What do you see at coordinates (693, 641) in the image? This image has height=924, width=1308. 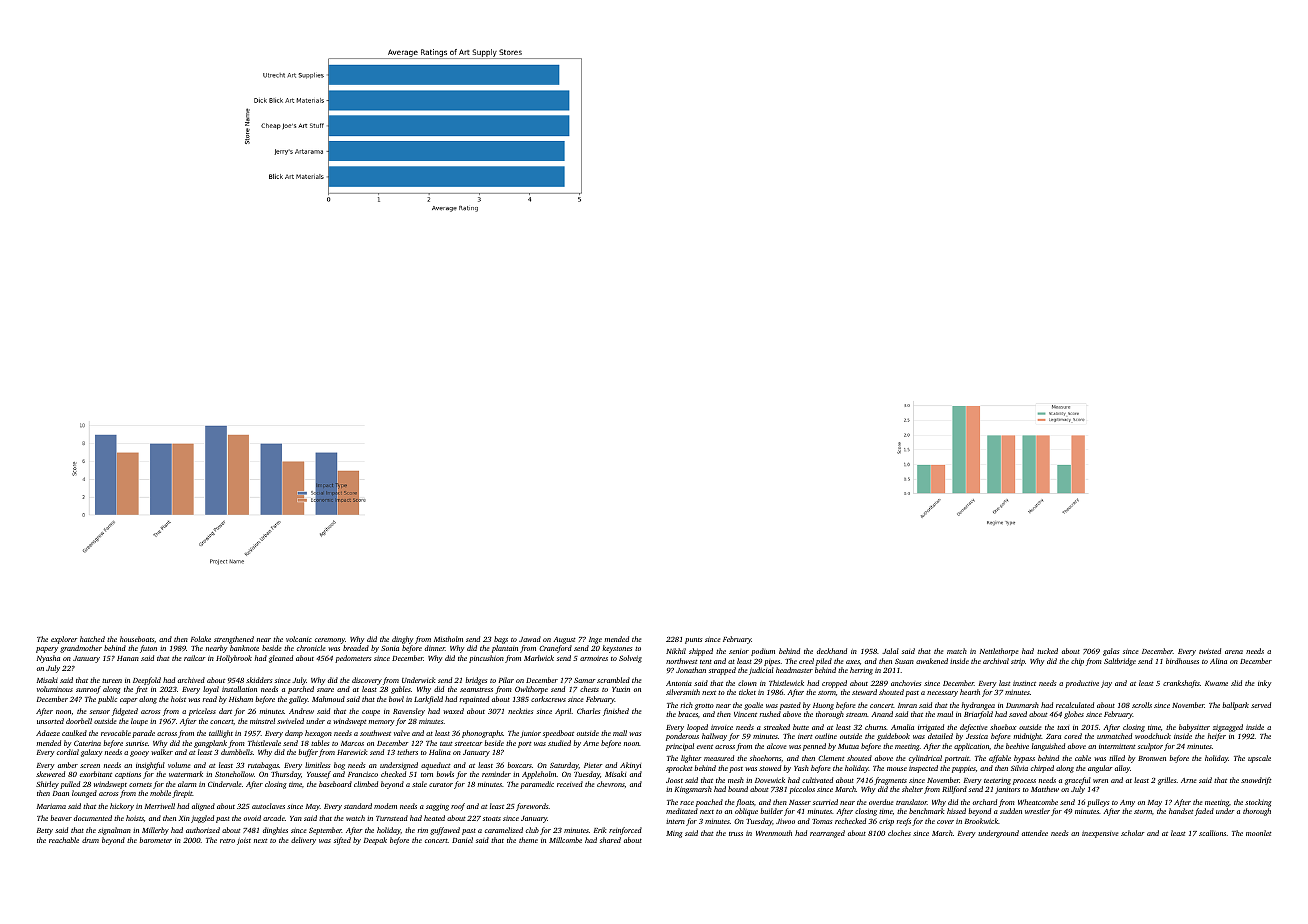 I see `punts` at bounding box center [693, 641].
